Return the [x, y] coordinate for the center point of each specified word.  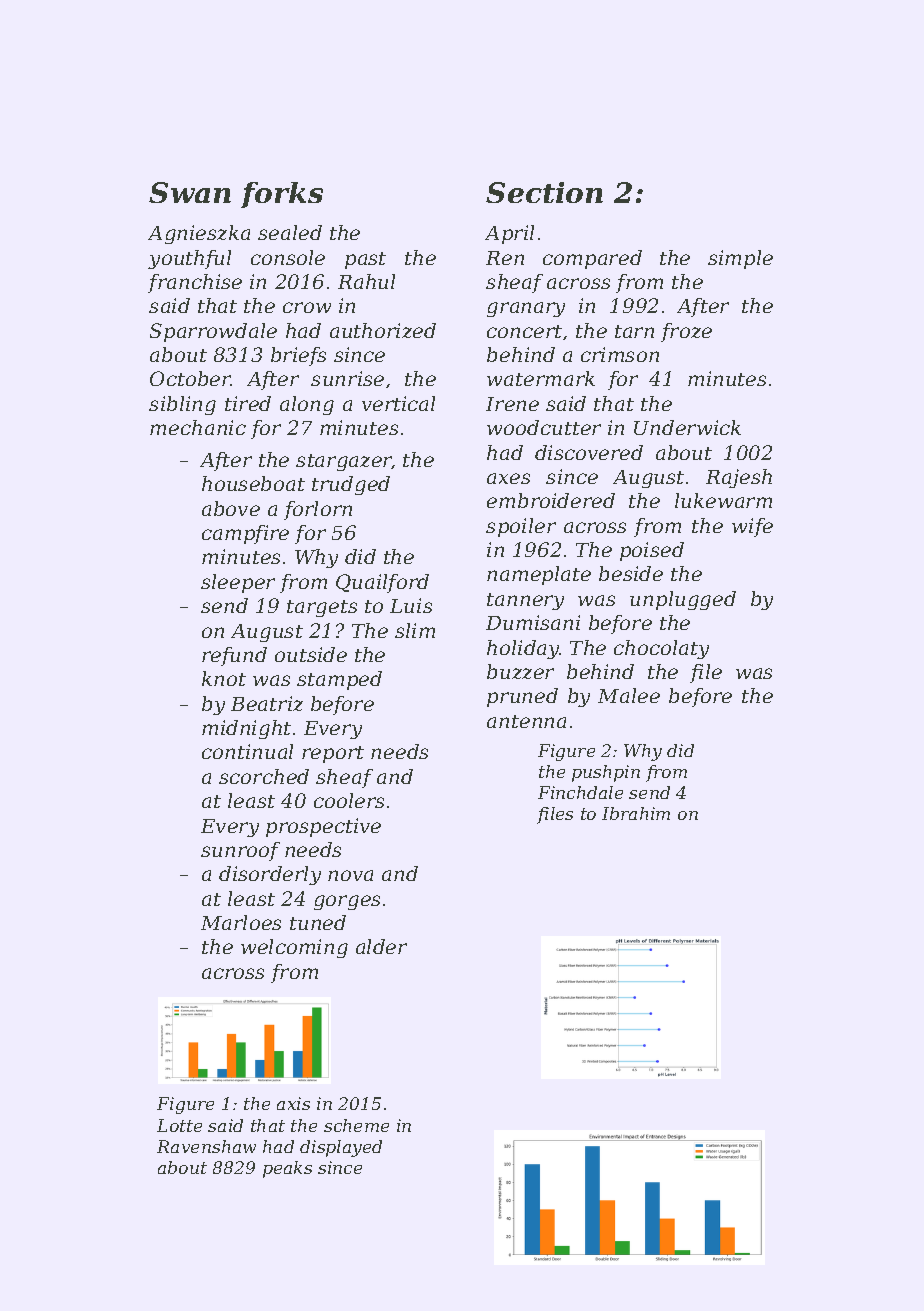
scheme [356, 1125]
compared [592, 259]
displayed [341, 1148]
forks [282, 195]
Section [544, 192]
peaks [287, 1169]
